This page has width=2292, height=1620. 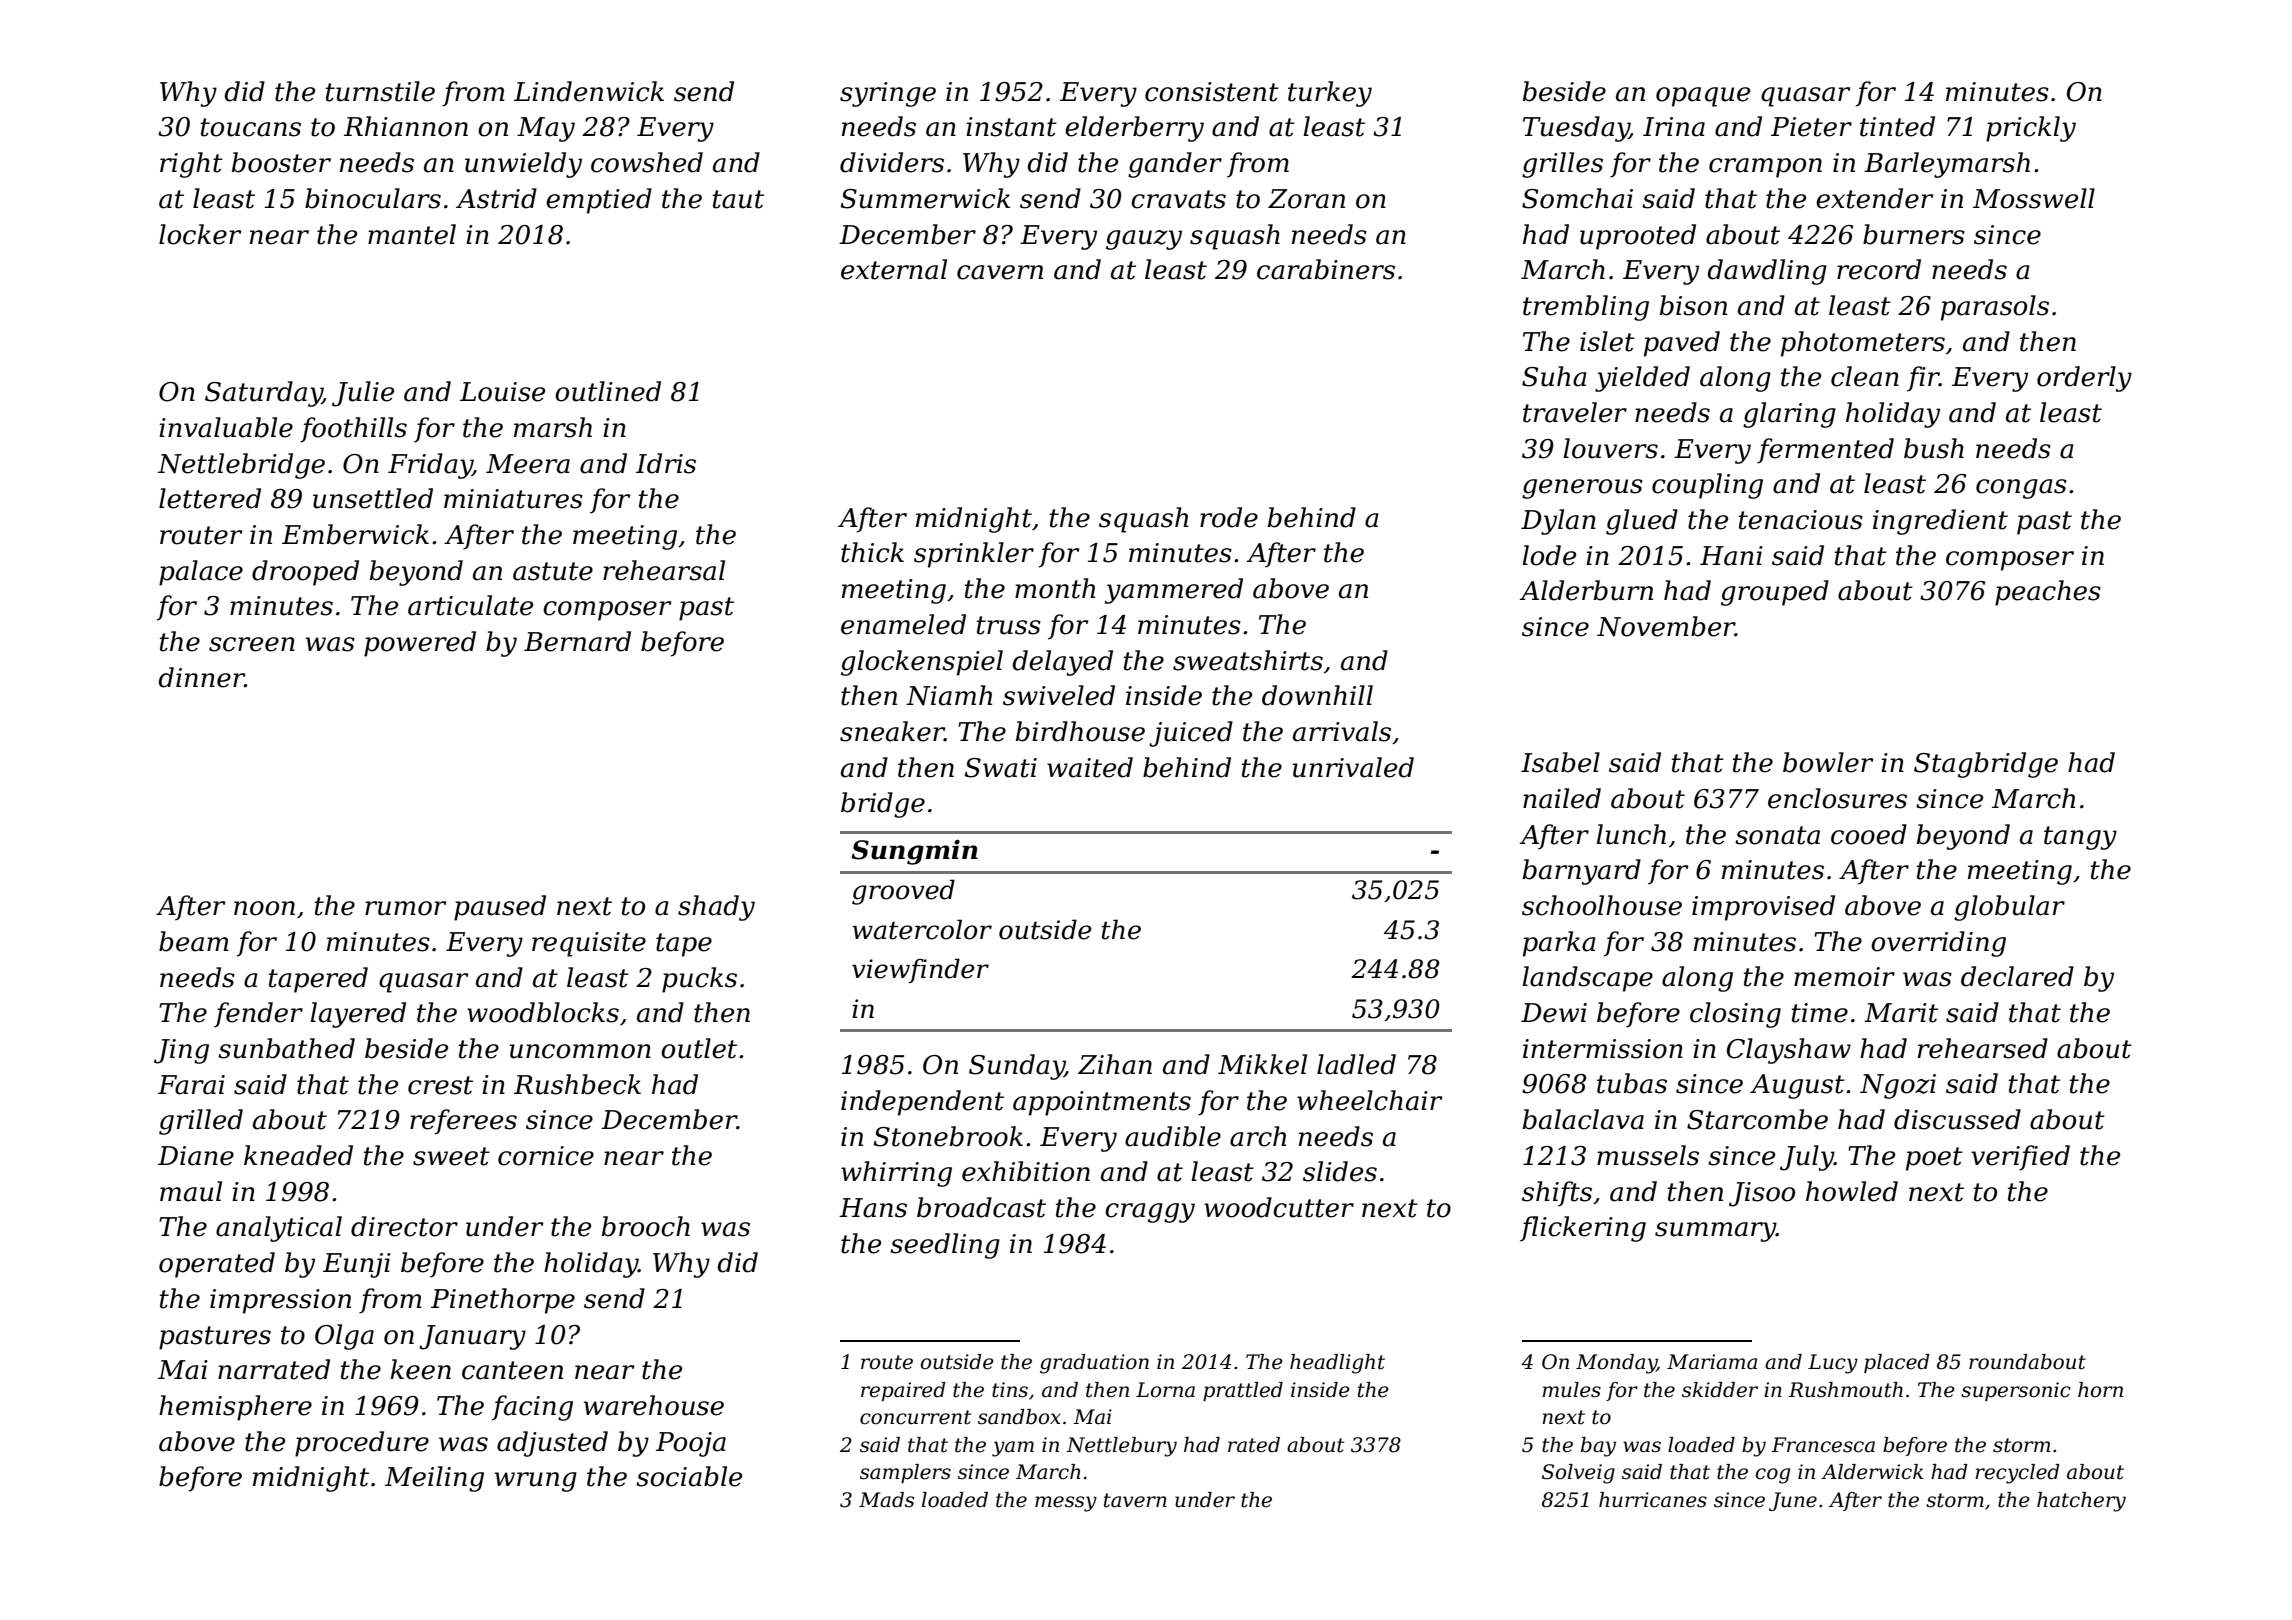 What do you see at coordinates (380, 91) in the page?
I see `turnstile` at bounding box center [380, 91].
